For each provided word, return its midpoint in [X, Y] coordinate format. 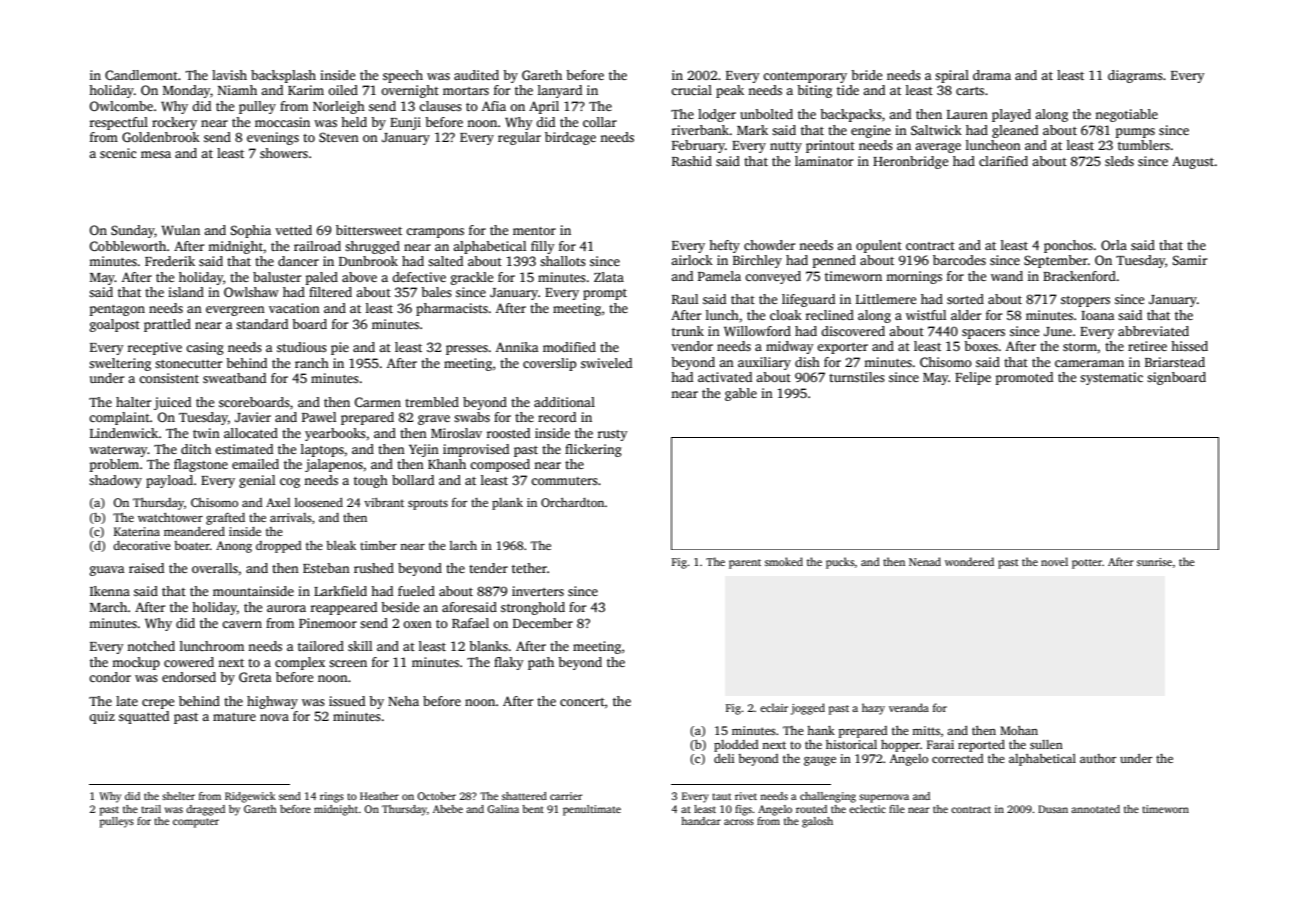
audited [476, 75]
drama [992, 75]
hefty [724, 246]
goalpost [115, 325]
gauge [820, 761]
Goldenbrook [161, 137]
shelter [178, 796]
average [938, 148]
